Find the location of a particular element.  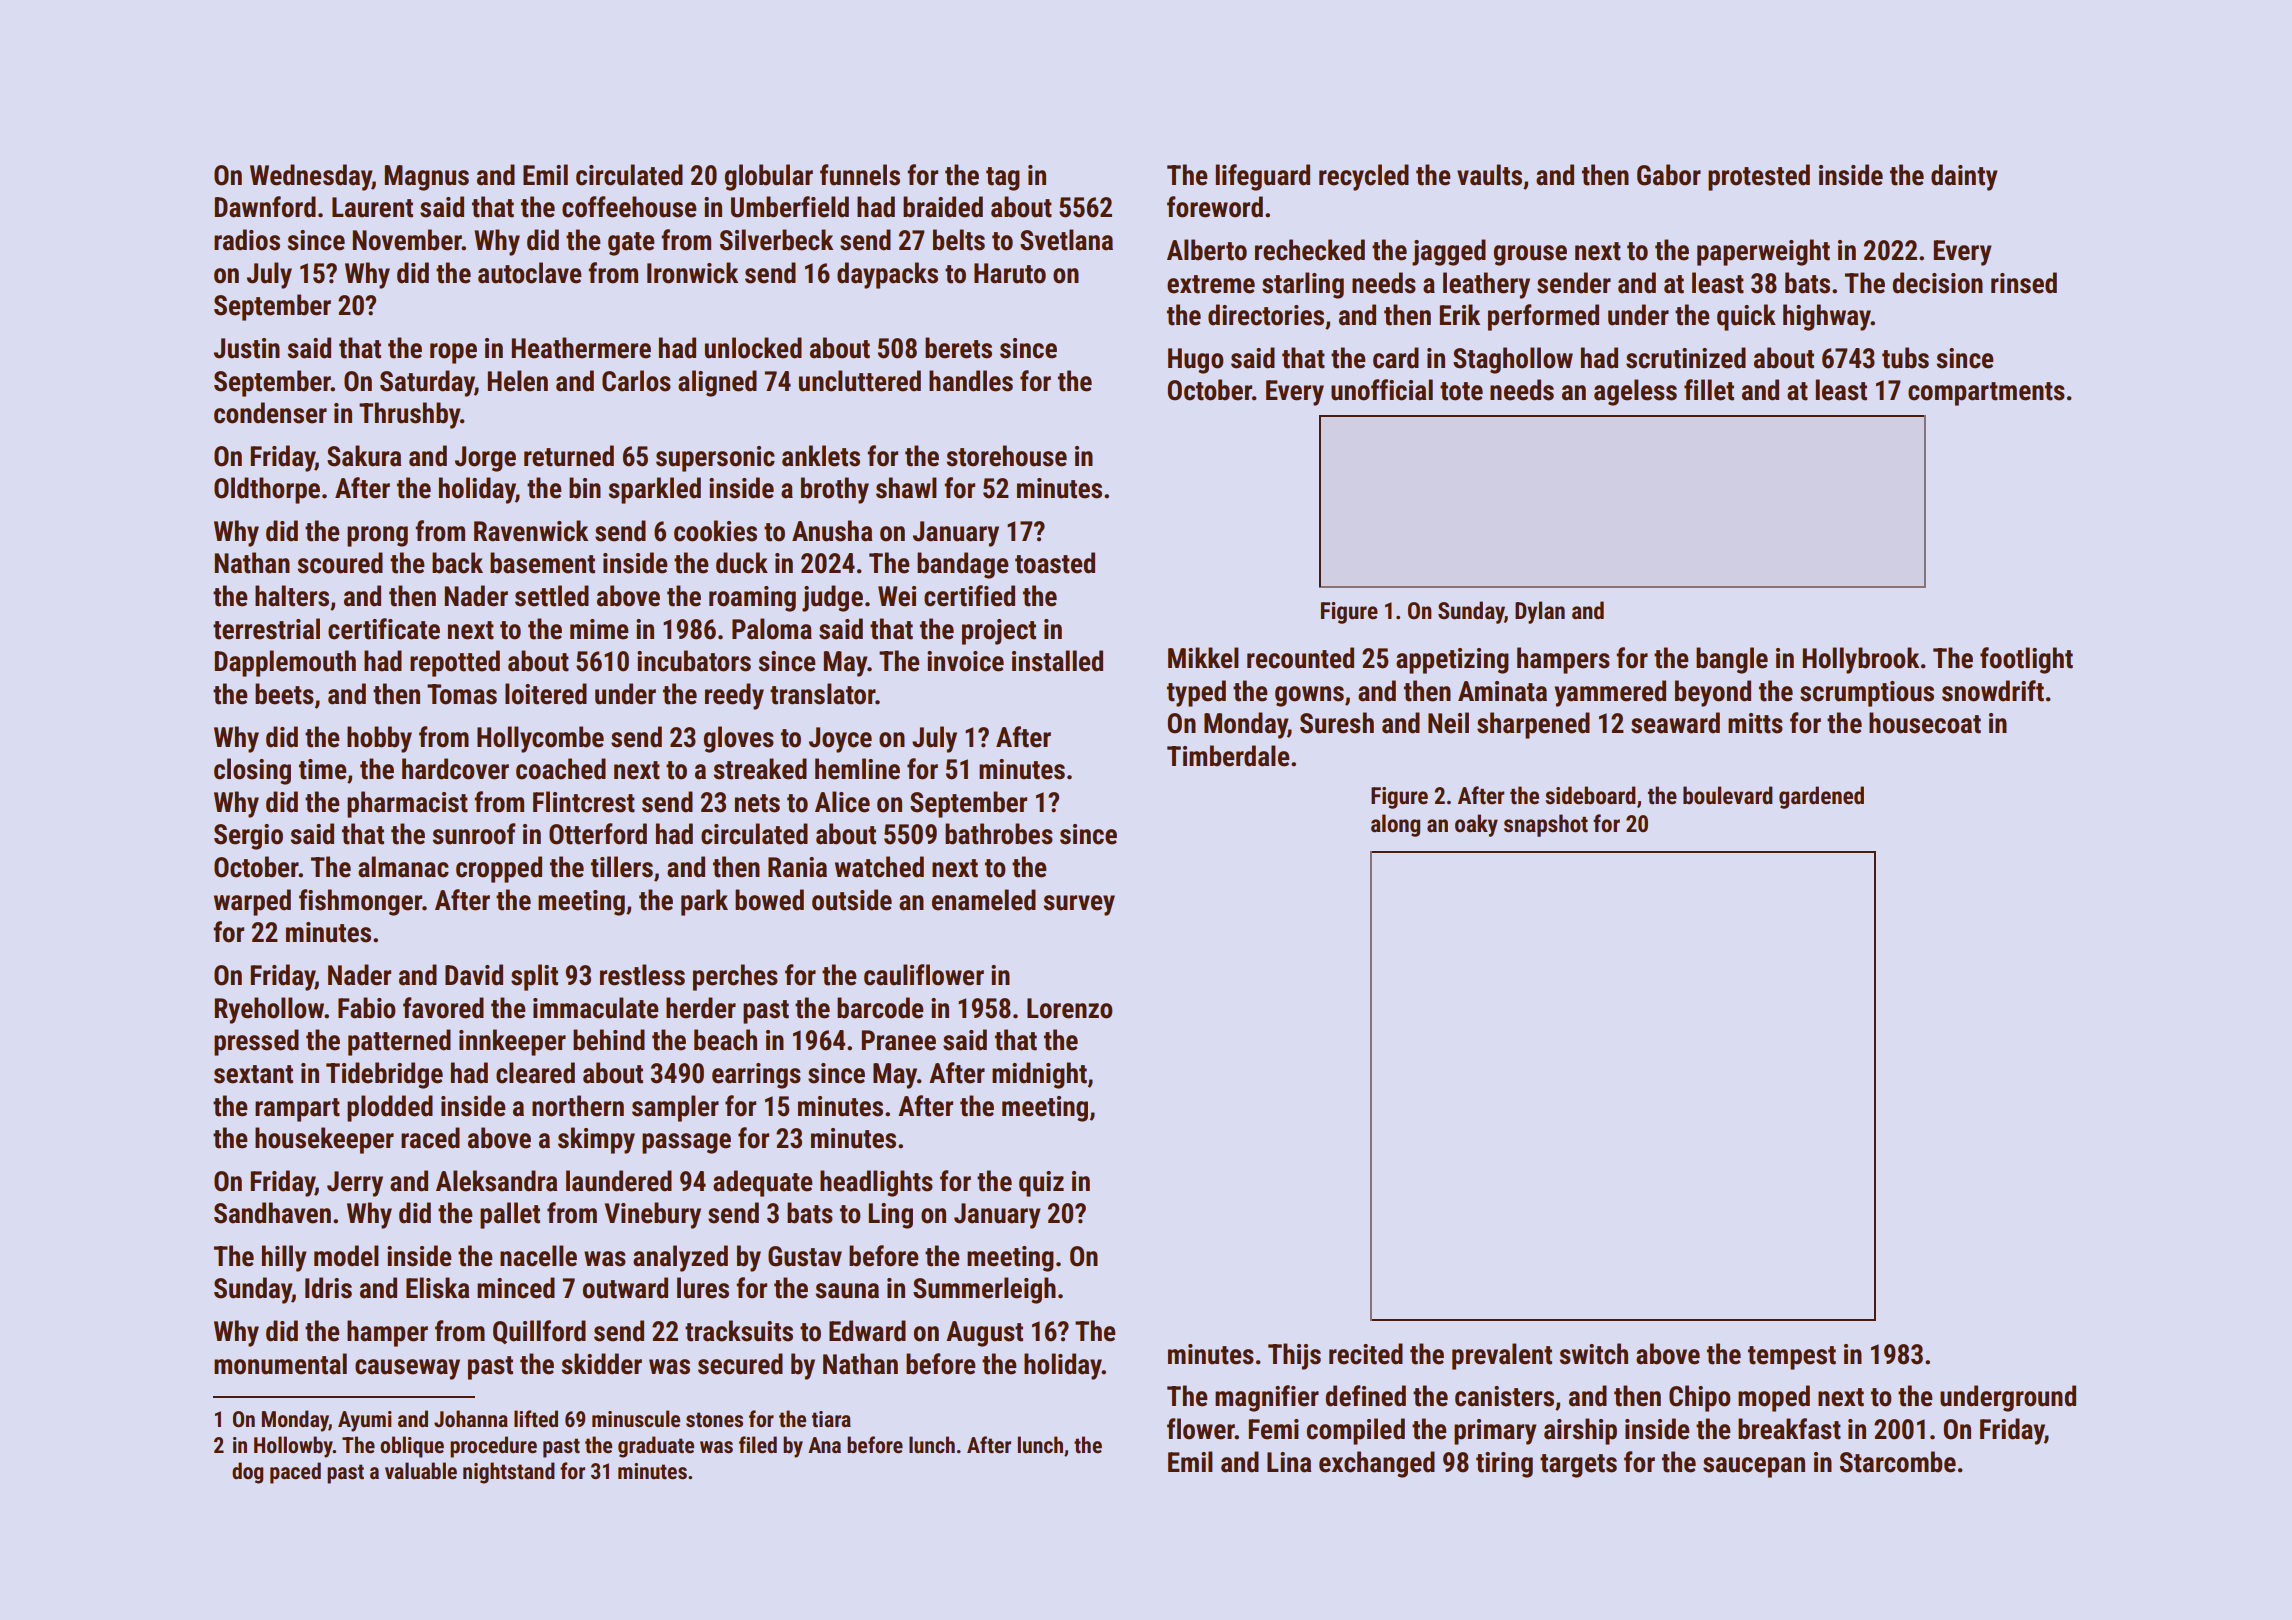

Dylan is located at coordinates (1540, 612).
